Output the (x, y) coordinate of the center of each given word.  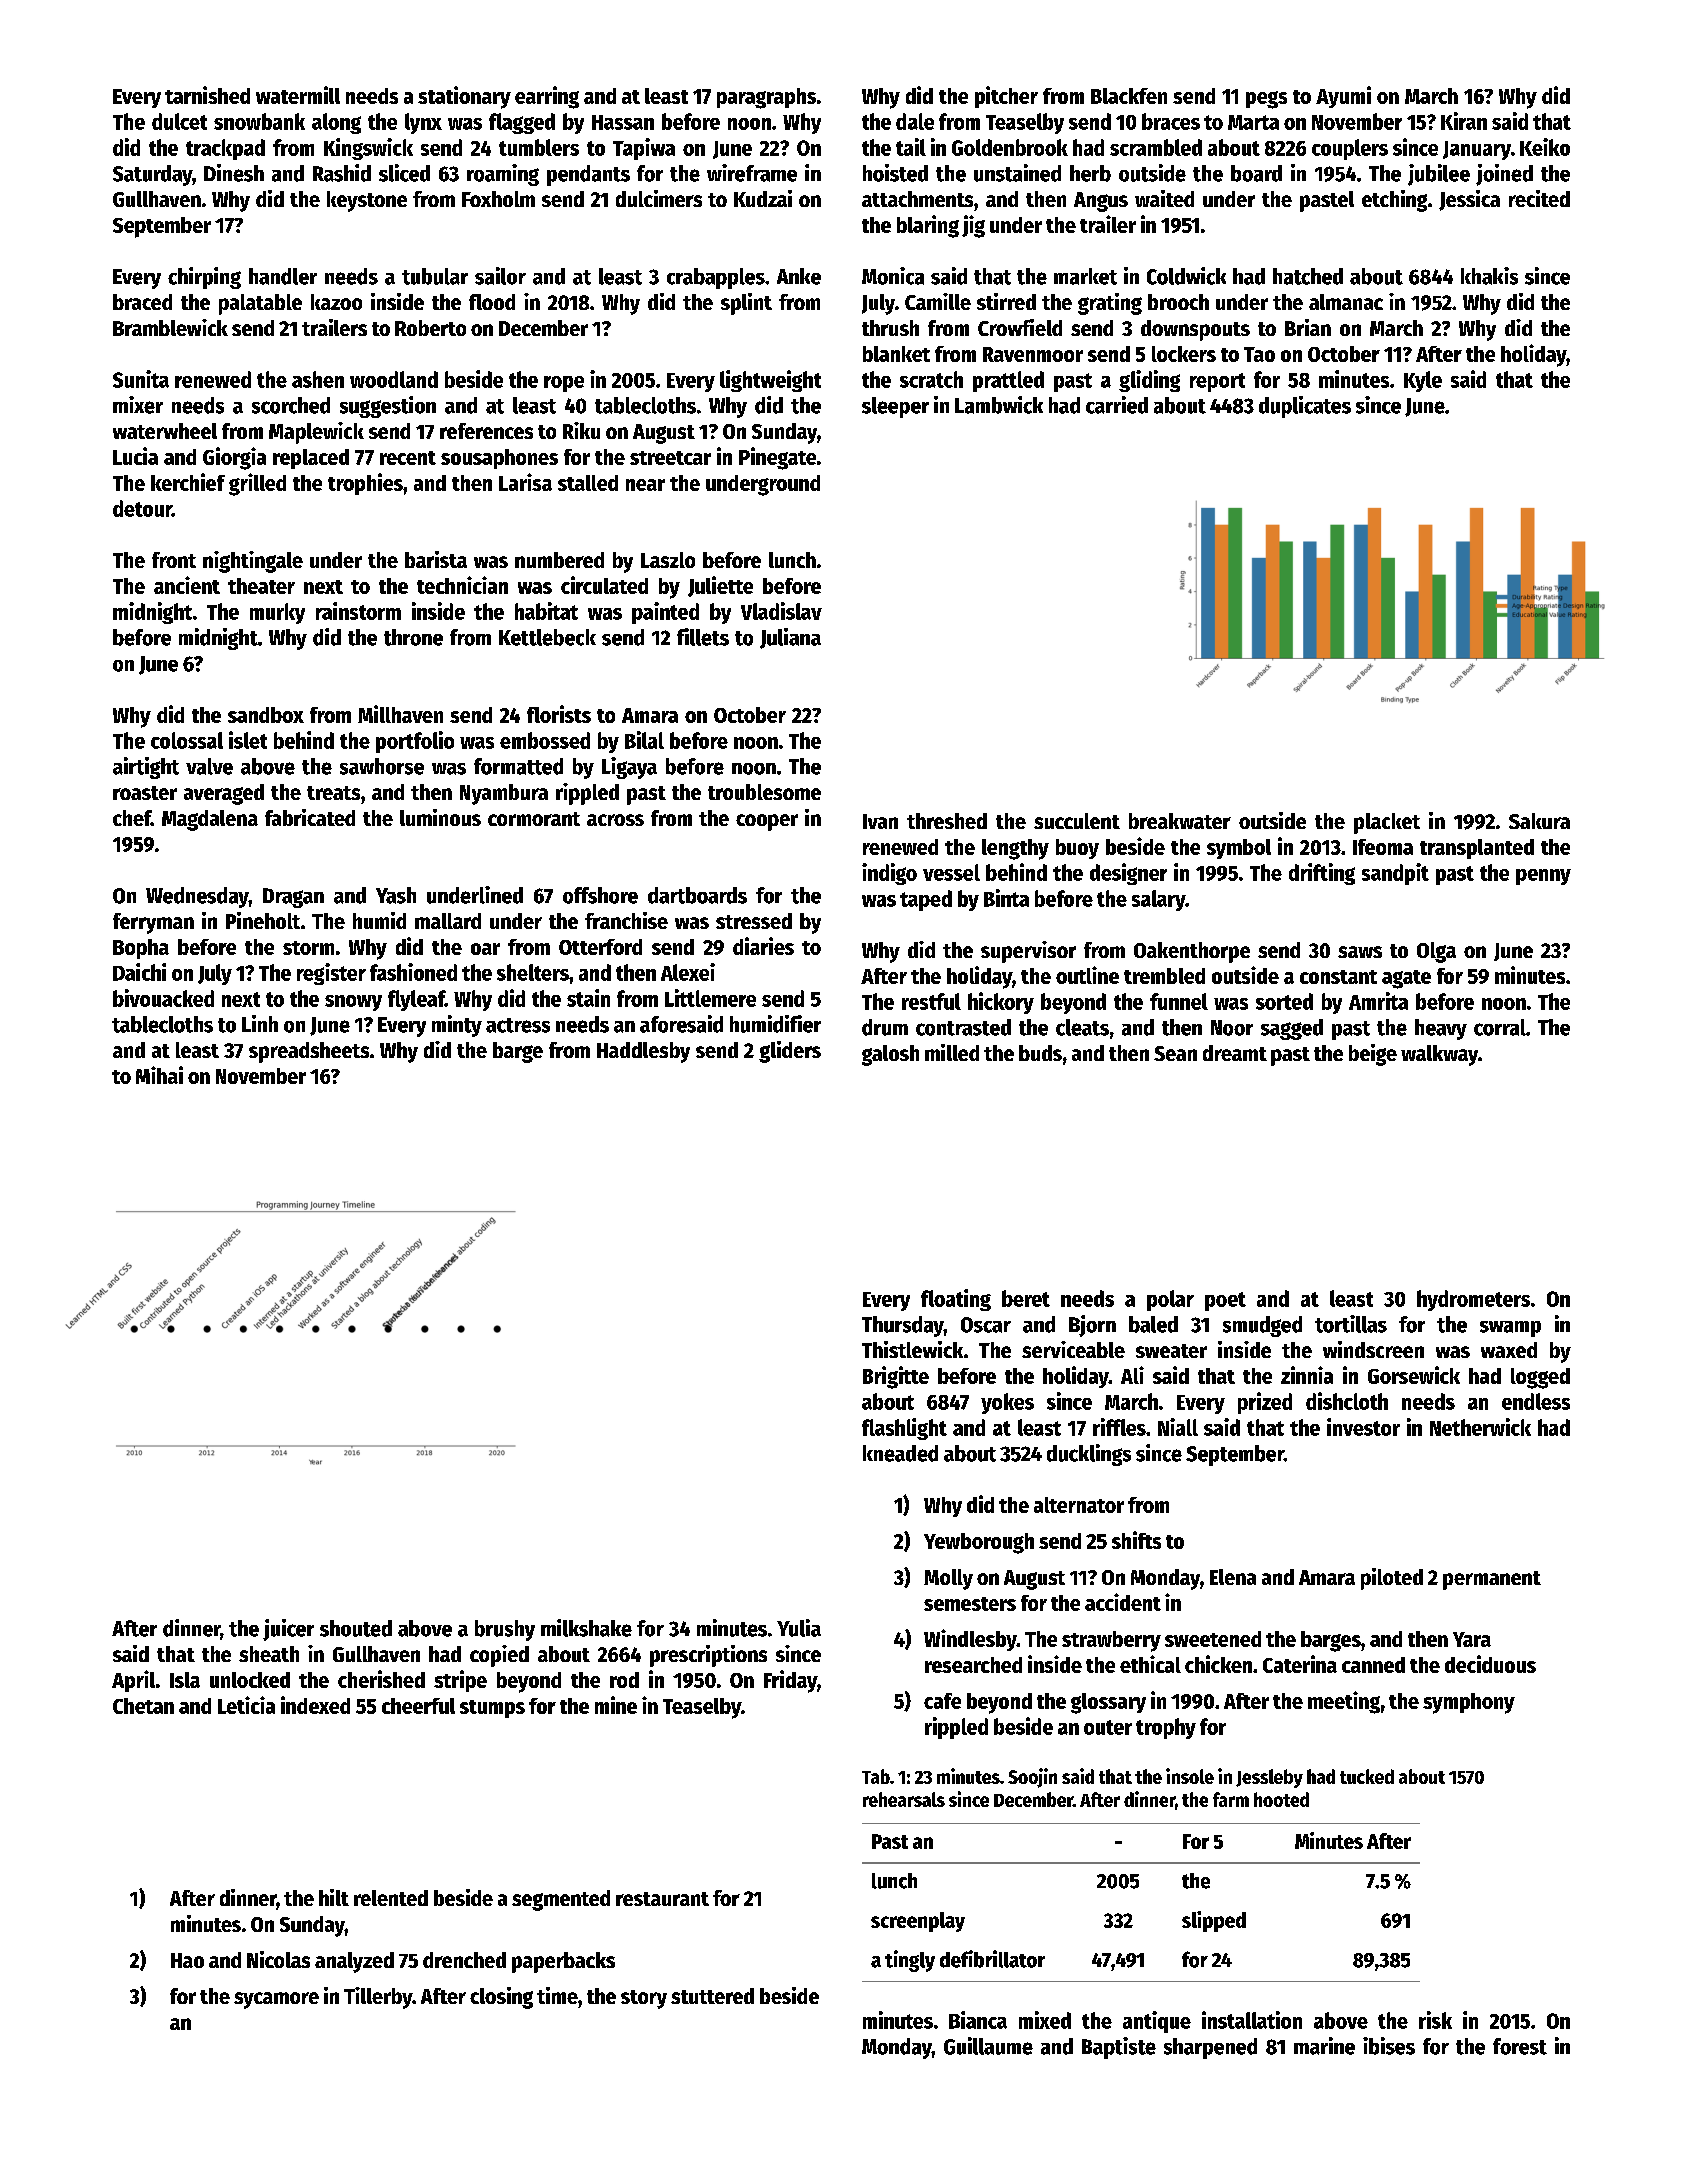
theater (261, 586)
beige (1373, 1055)
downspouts (1195, 330)
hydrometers (1473, 1300)
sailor (500, 276)
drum (885, 1027)
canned (1373, 1665)
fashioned (413, 972)
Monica (893, 276)
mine (616, 1705)
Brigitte (896, 1377)
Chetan (143, 1706)
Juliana (790, 638)
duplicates (1305, 407)
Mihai (159, 1075)
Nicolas (278, 1959)
